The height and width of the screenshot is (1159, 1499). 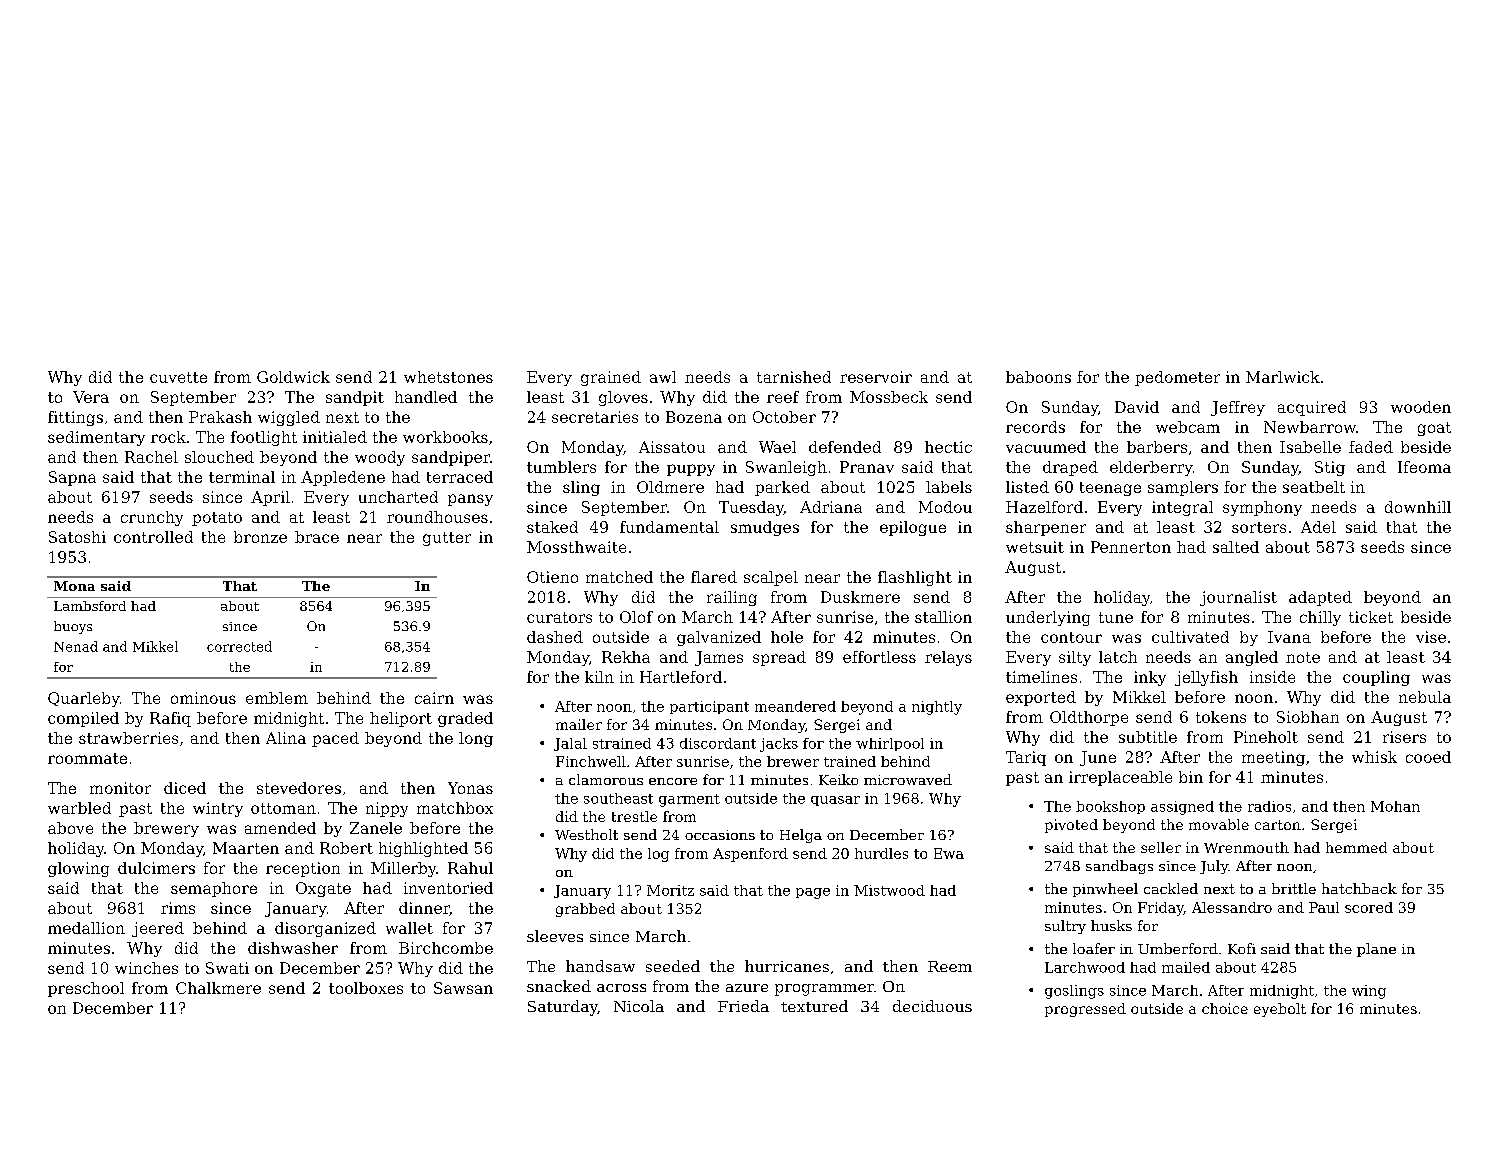 What do you see at coordinates (559, 617) in the screenshot?
I see `curators` at bounding box center [559, 617].
